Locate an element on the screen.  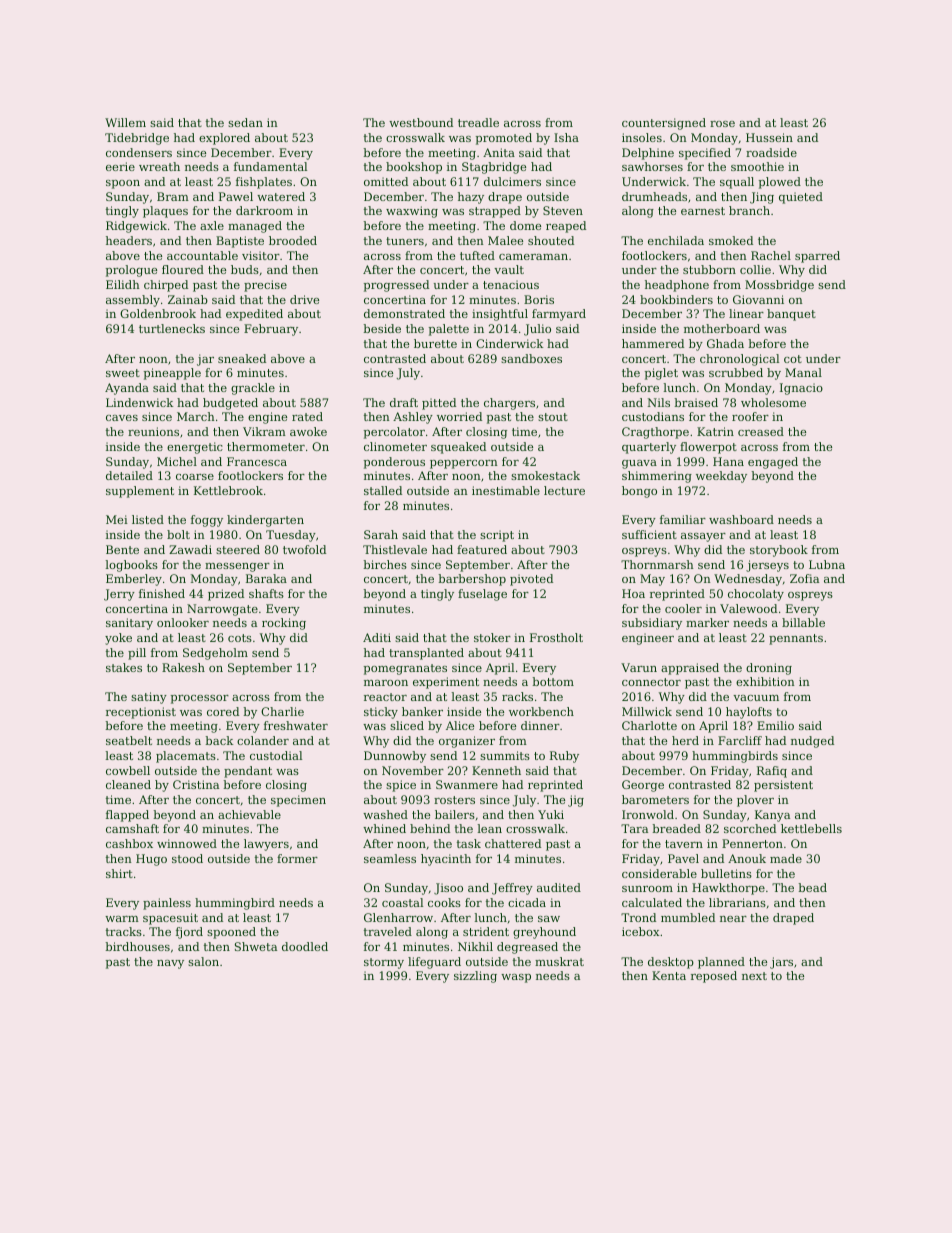
George is located at coordinates (643, 786).
